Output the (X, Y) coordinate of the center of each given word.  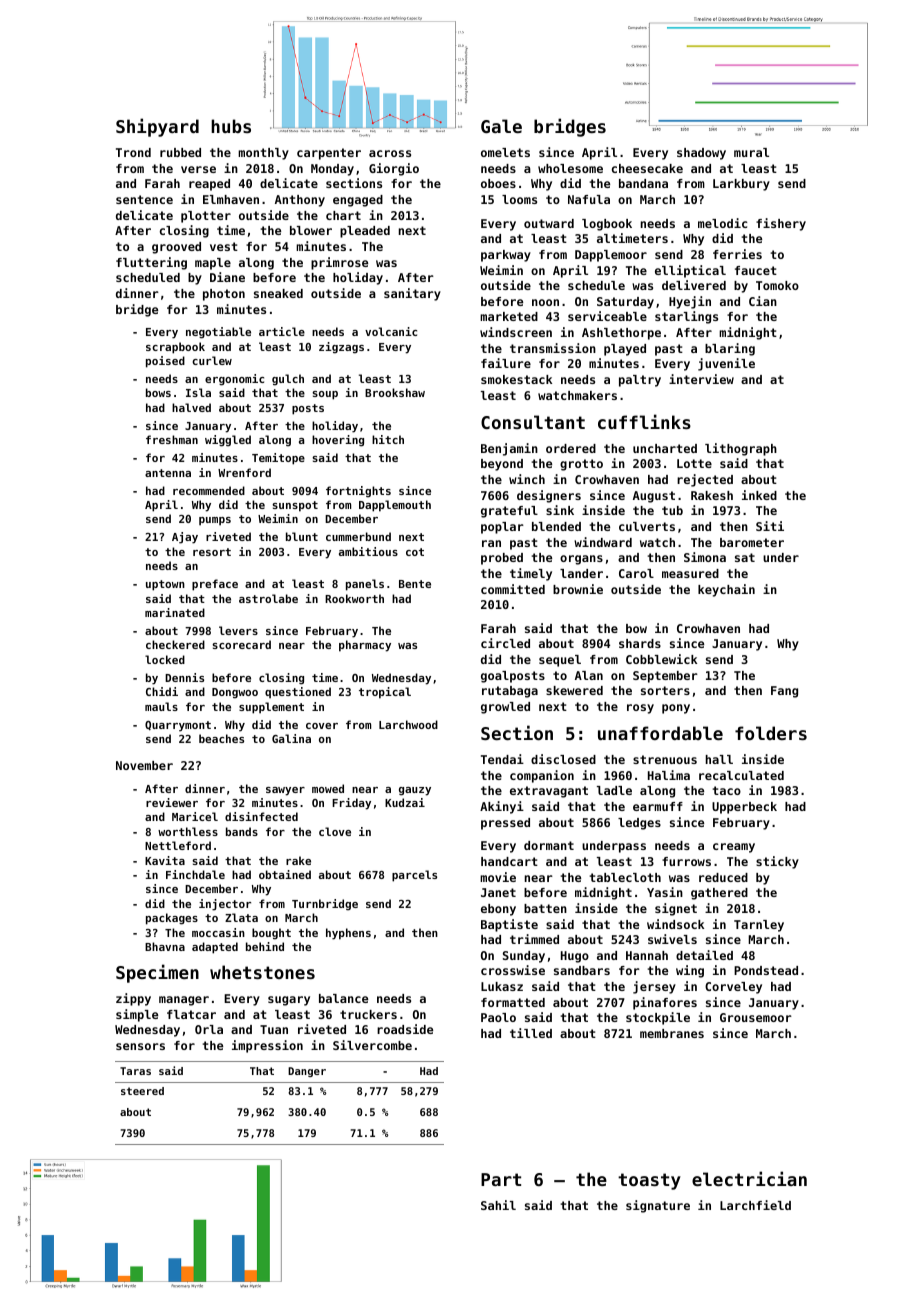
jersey (654, 987)
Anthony (300, 201)
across (390, 153)
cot (415, 552)
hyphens (348, 934)
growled (505, 708)
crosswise (513, 970)
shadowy (701, 154)
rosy (640, 709)
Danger (307, 1072)
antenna (168, 473)
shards (640, 643)
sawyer (285, 791)
